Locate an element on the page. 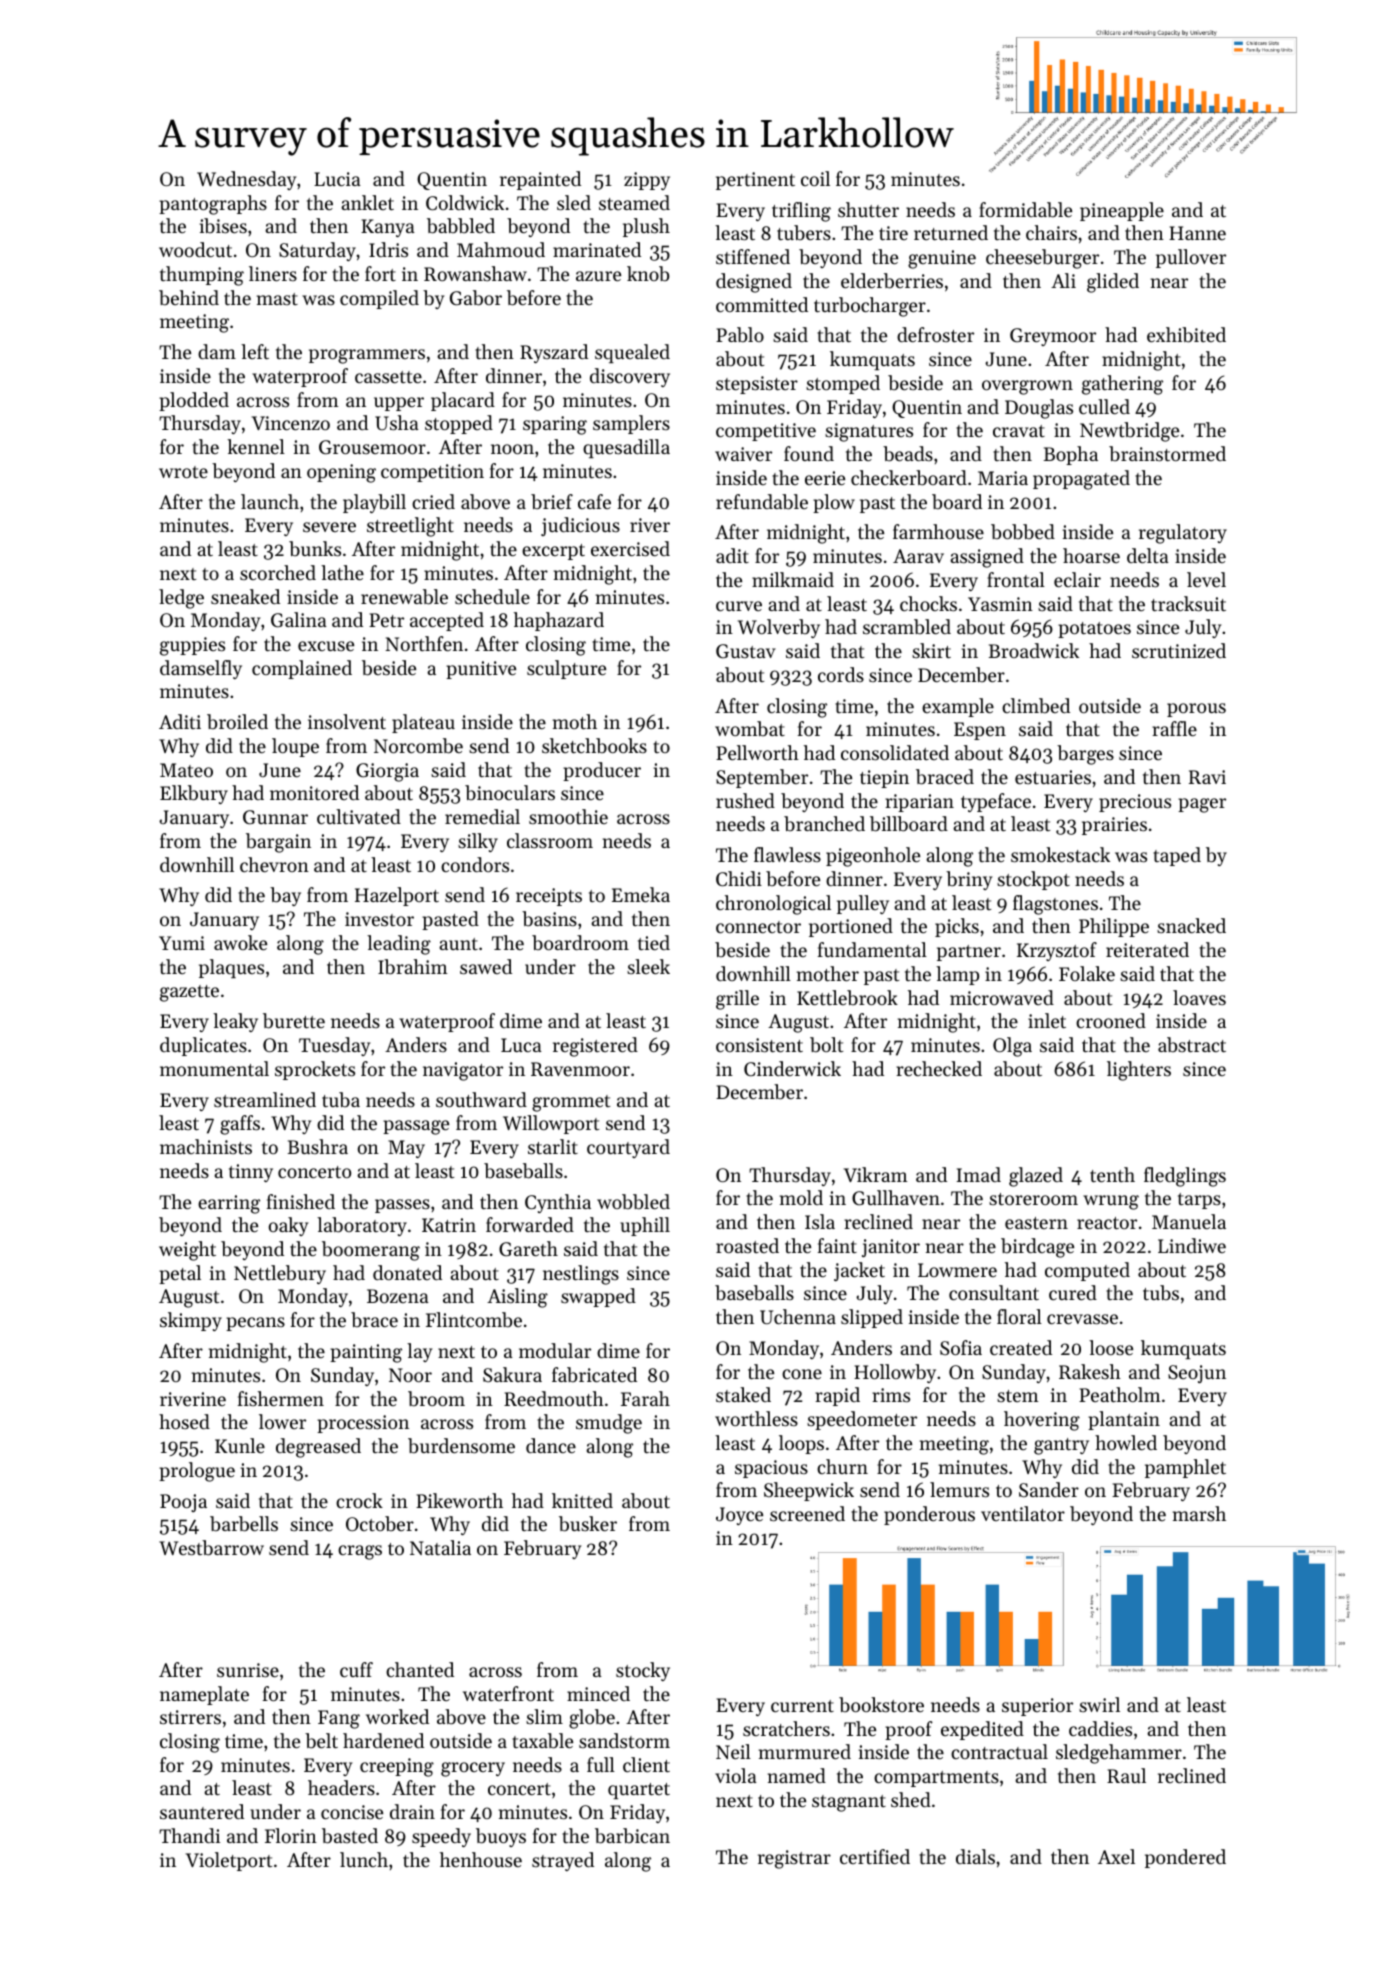  Hazelport is located at coordinates (397, 896).
